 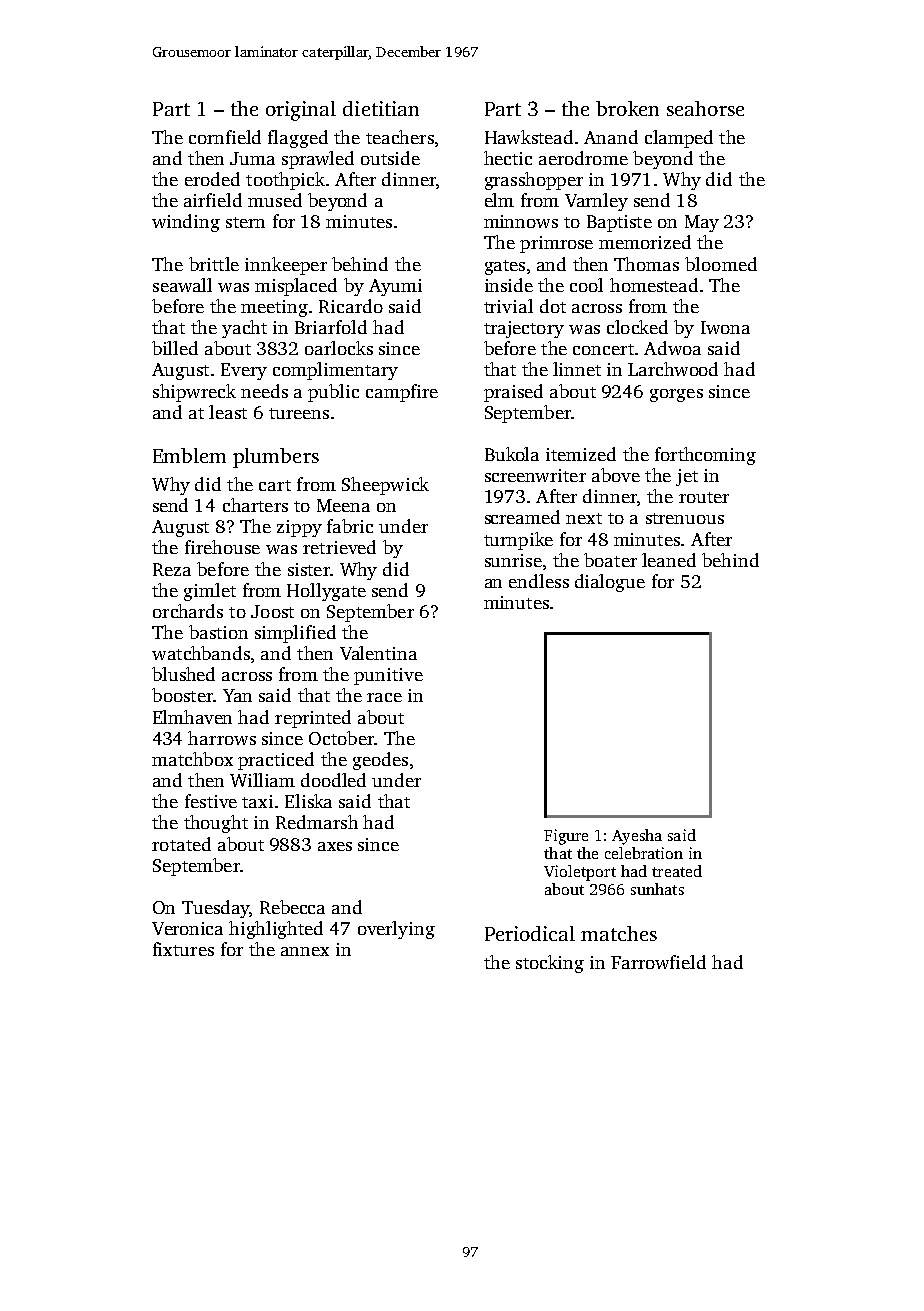 What do you see at coordinates (301, 111) in the page?
I see `original` at bounding box center [301, 111].
